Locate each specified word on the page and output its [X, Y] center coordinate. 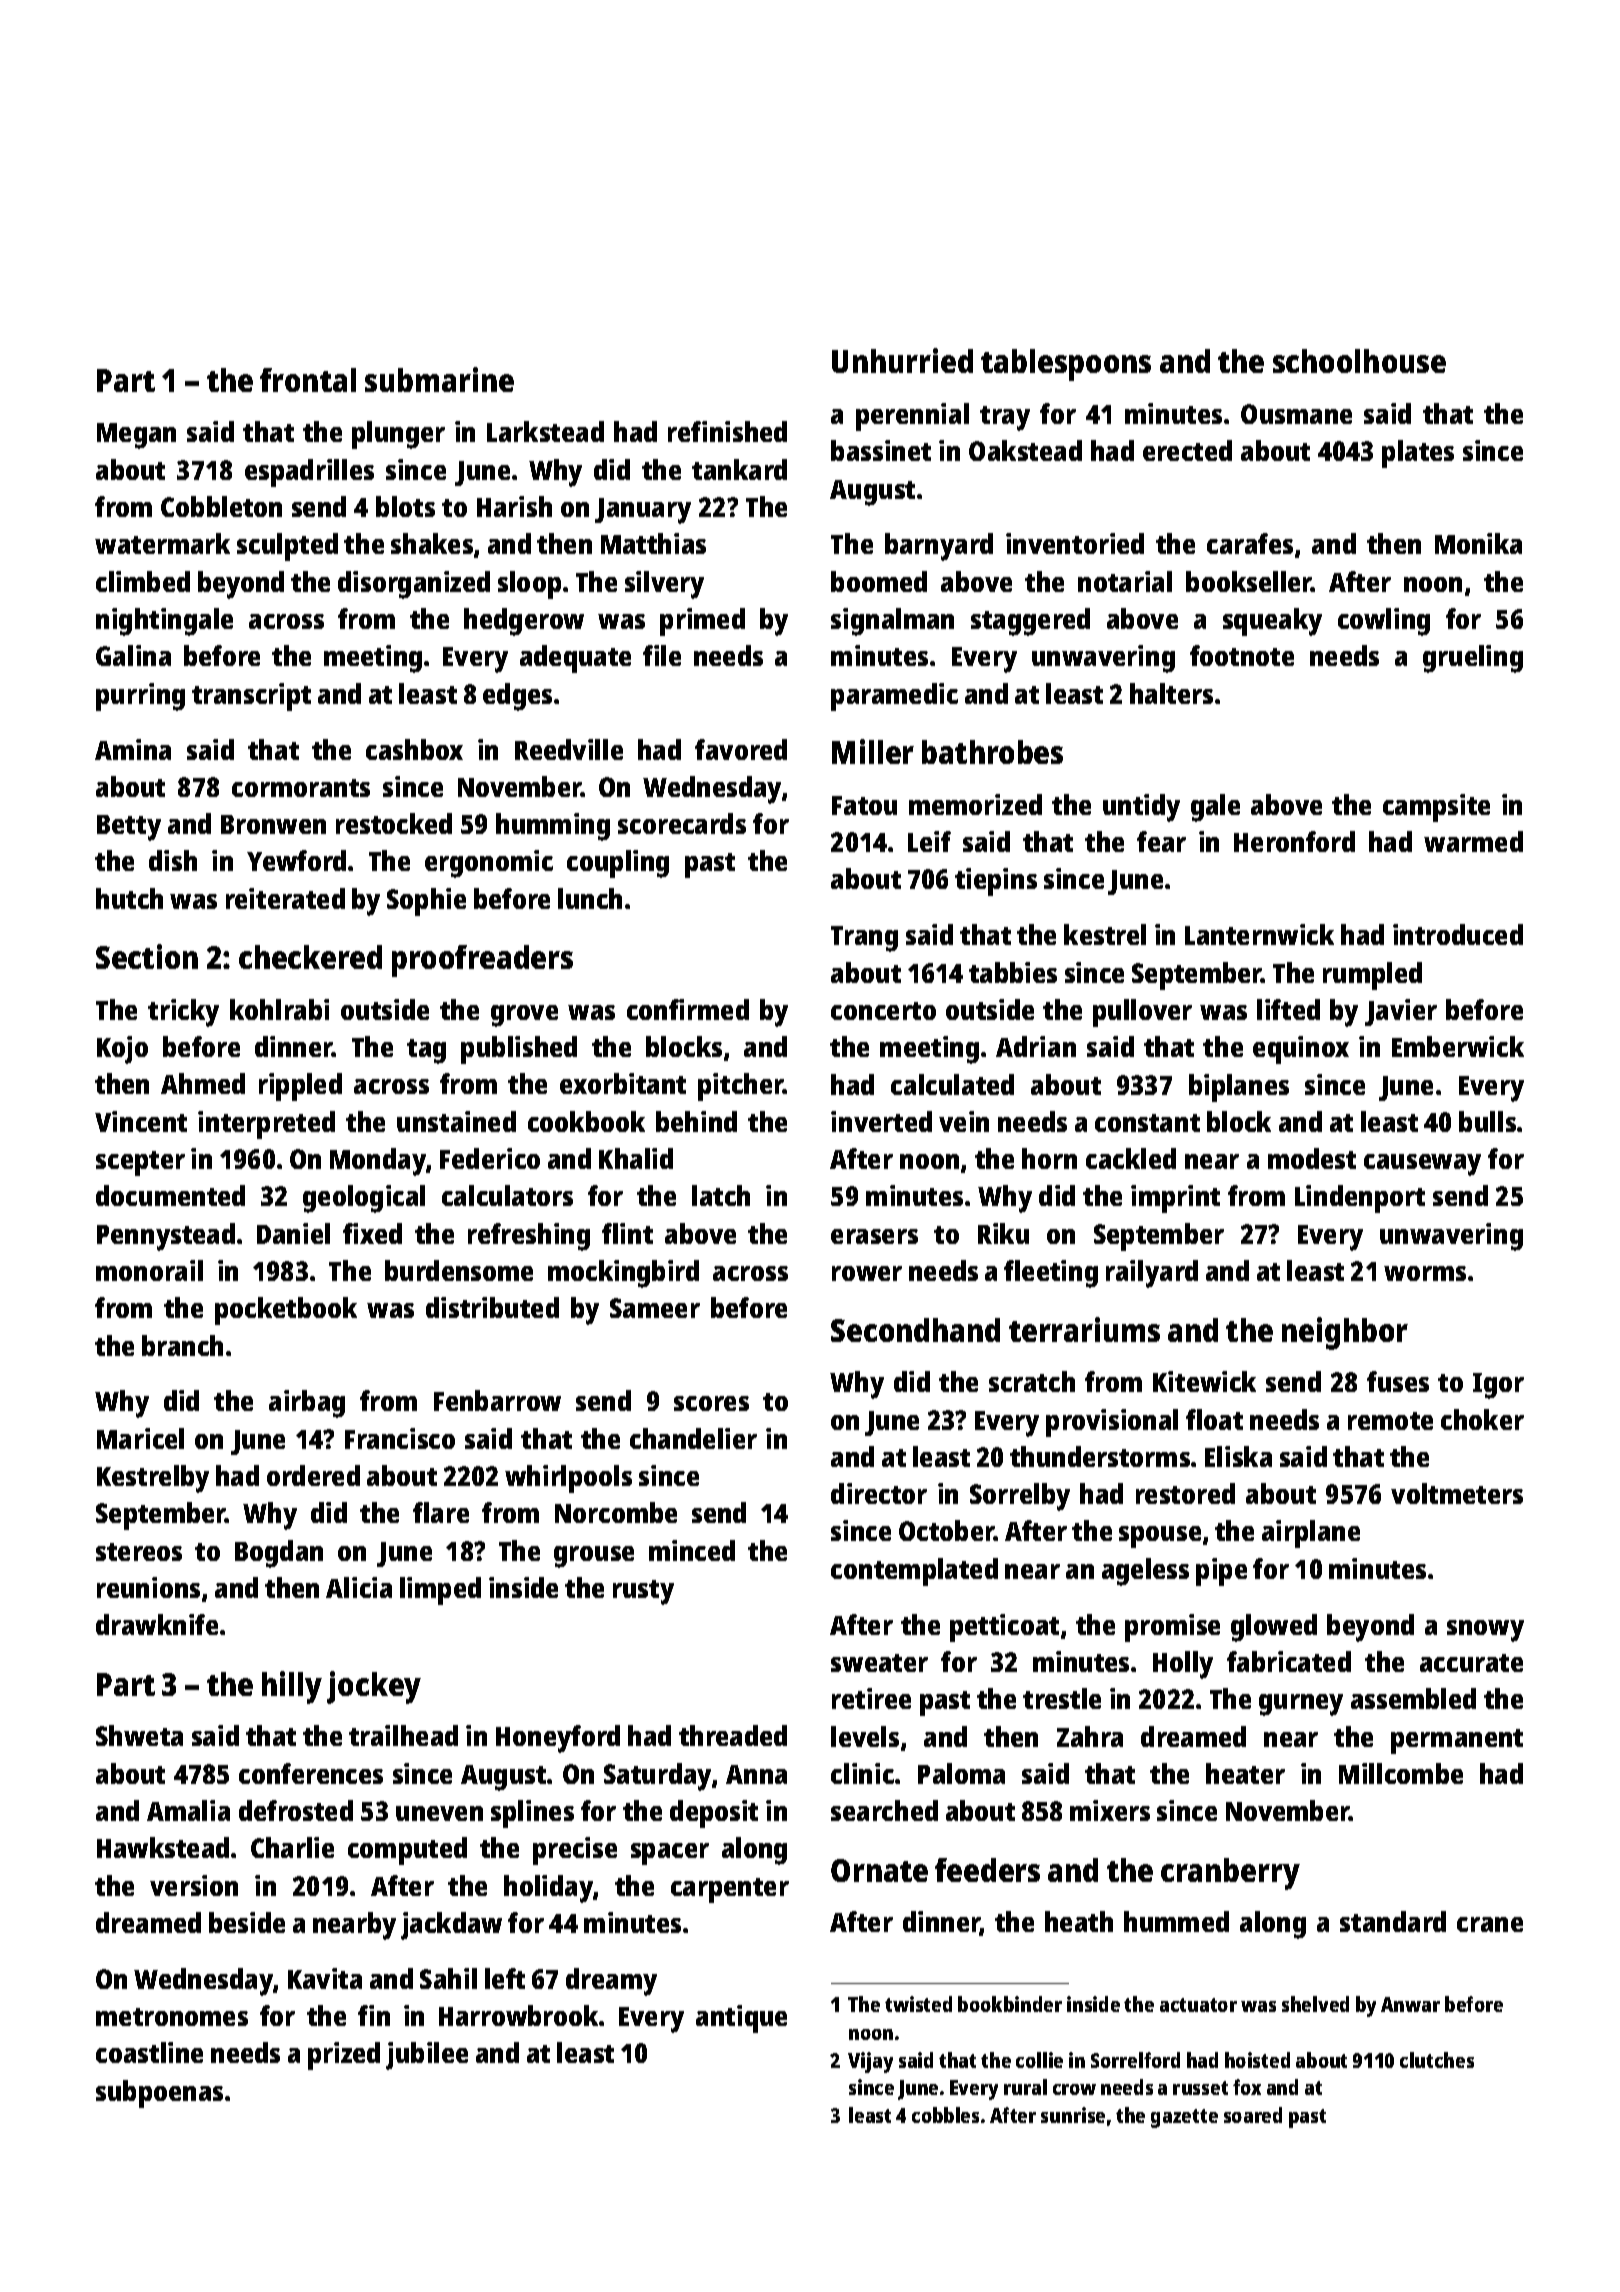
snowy [1485, 1631]
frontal [308, 380]
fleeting [1051, 1274]
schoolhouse [1359, 361]
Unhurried [902, 360]
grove [524, 1016]
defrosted [296, 1810]
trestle [1062, 1698]
